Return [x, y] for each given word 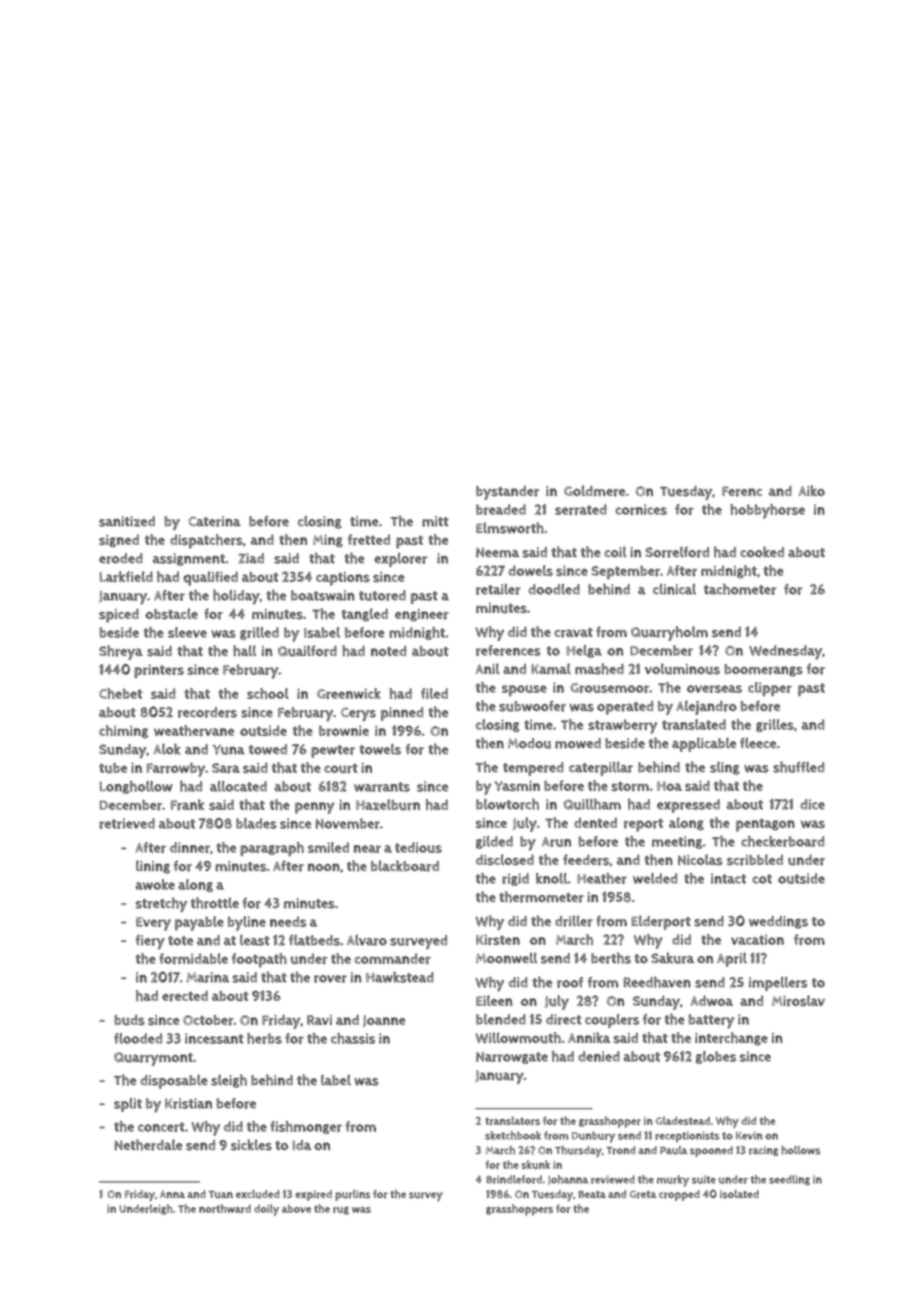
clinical [674, 589]
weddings [778, 922]
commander [393, 958]
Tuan [221, 1194]
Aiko [812, 490]
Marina [208, 977]
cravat [573, 633]
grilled [259, 633]
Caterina [214, 521]
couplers [612, 1021]
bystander [507, 493]
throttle [215, 903]
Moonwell [506, 958]
